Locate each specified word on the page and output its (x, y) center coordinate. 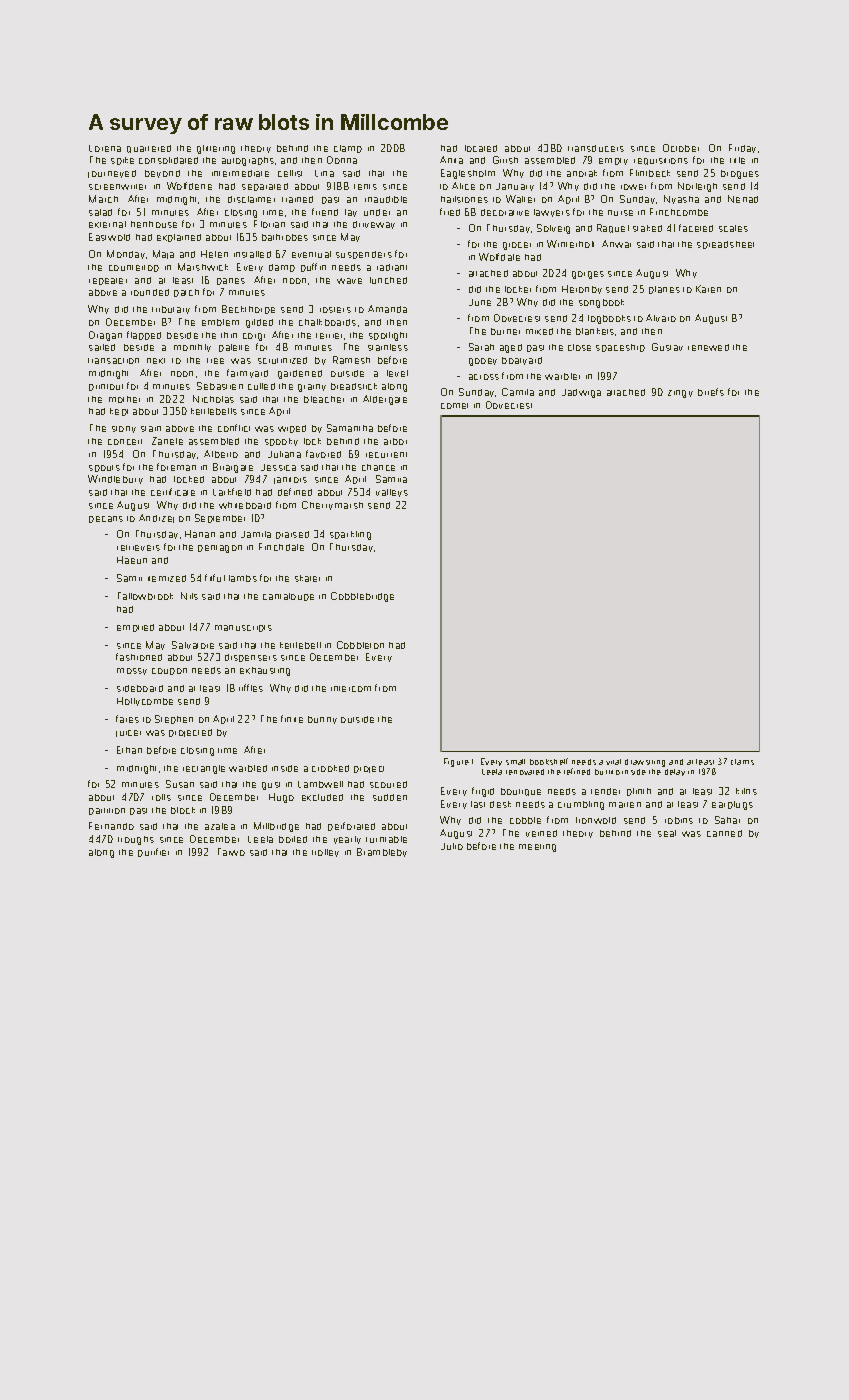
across (484, 377)
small (515, 762)
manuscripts (243, 628)
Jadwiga (581, 393)
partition (107, 811)
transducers (596, 148)
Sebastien (220, 386)
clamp (348, 149)
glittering (216, 149)
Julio (452, 846)
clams (742, 762)
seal (667, 833)
